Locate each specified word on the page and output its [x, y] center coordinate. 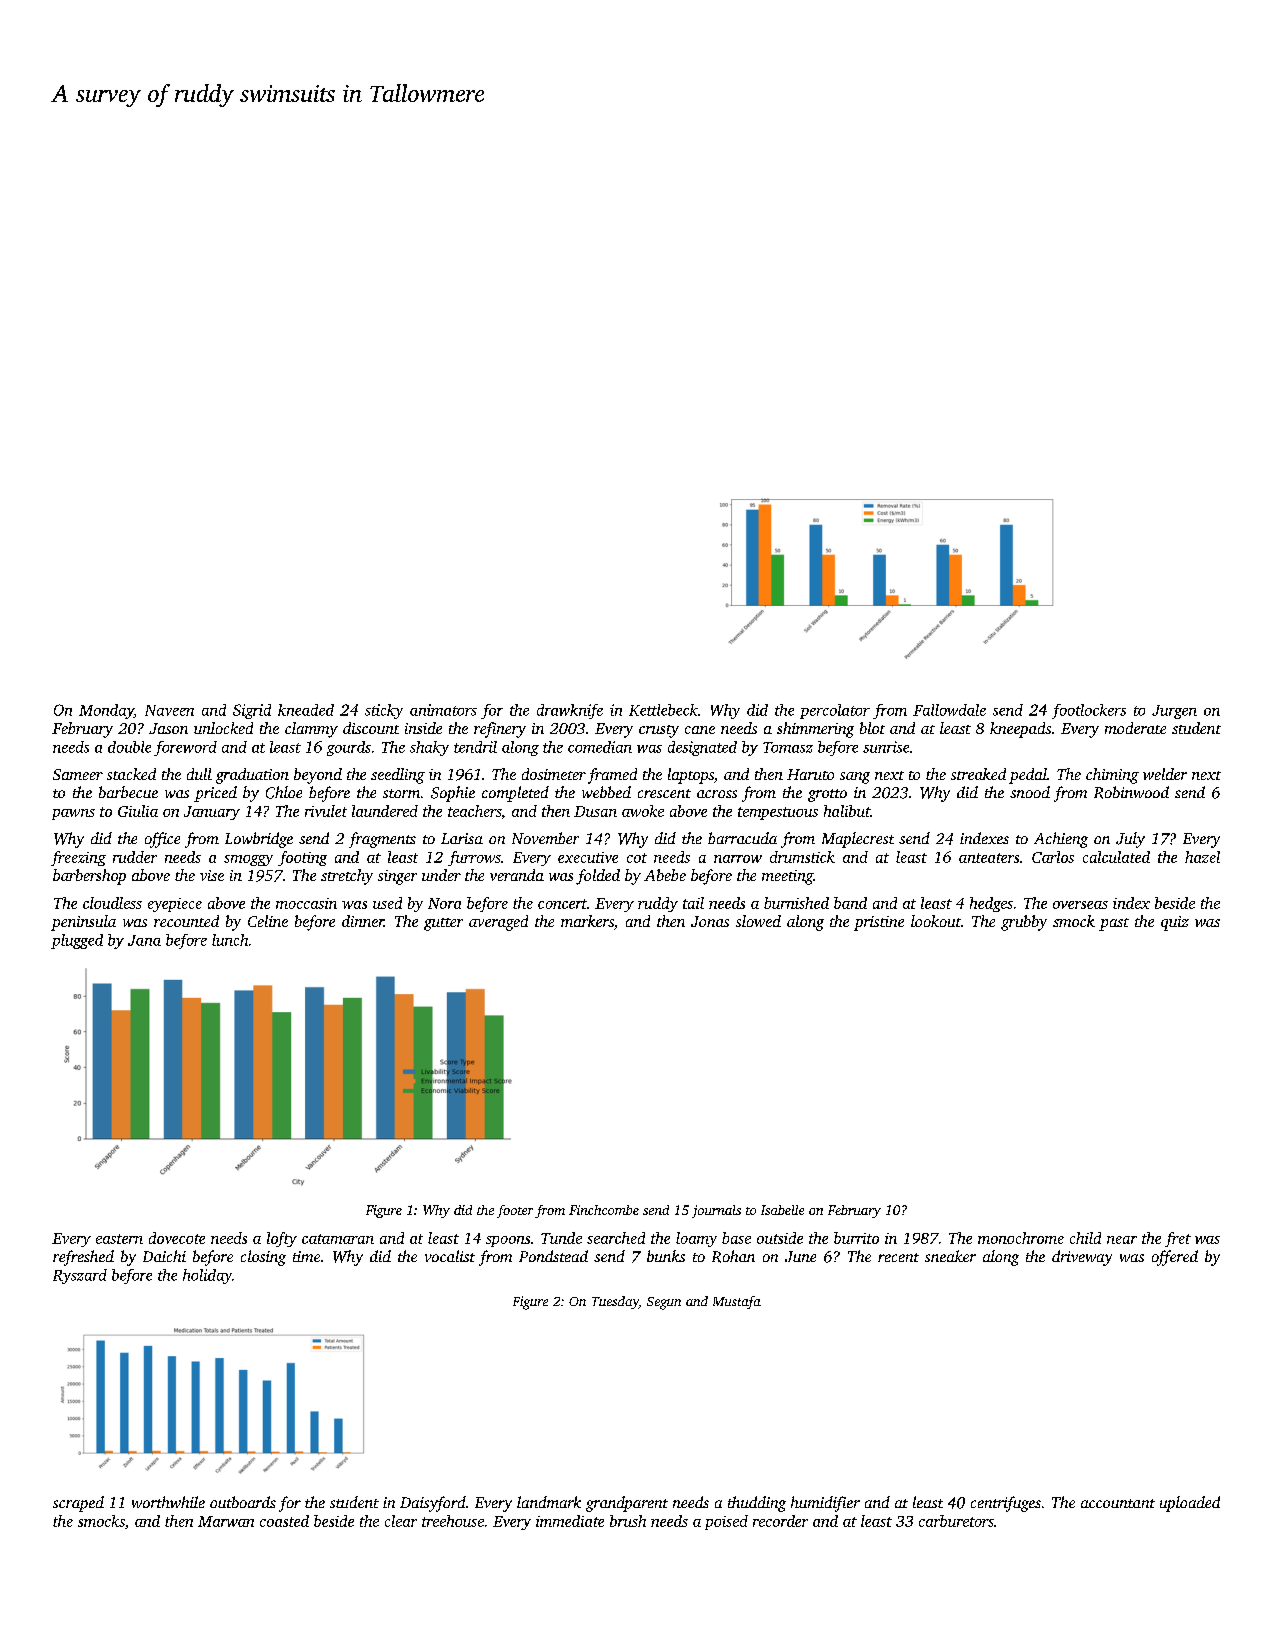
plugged [77, 941]
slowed [758, 921]
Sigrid [252, 711]
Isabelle [782, 1210]
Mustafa [737, 1302]
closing [263, 1258]
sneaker [950, 1256]
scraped [78, 1504]
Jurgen [1174, 712]
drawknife [570, 711]
